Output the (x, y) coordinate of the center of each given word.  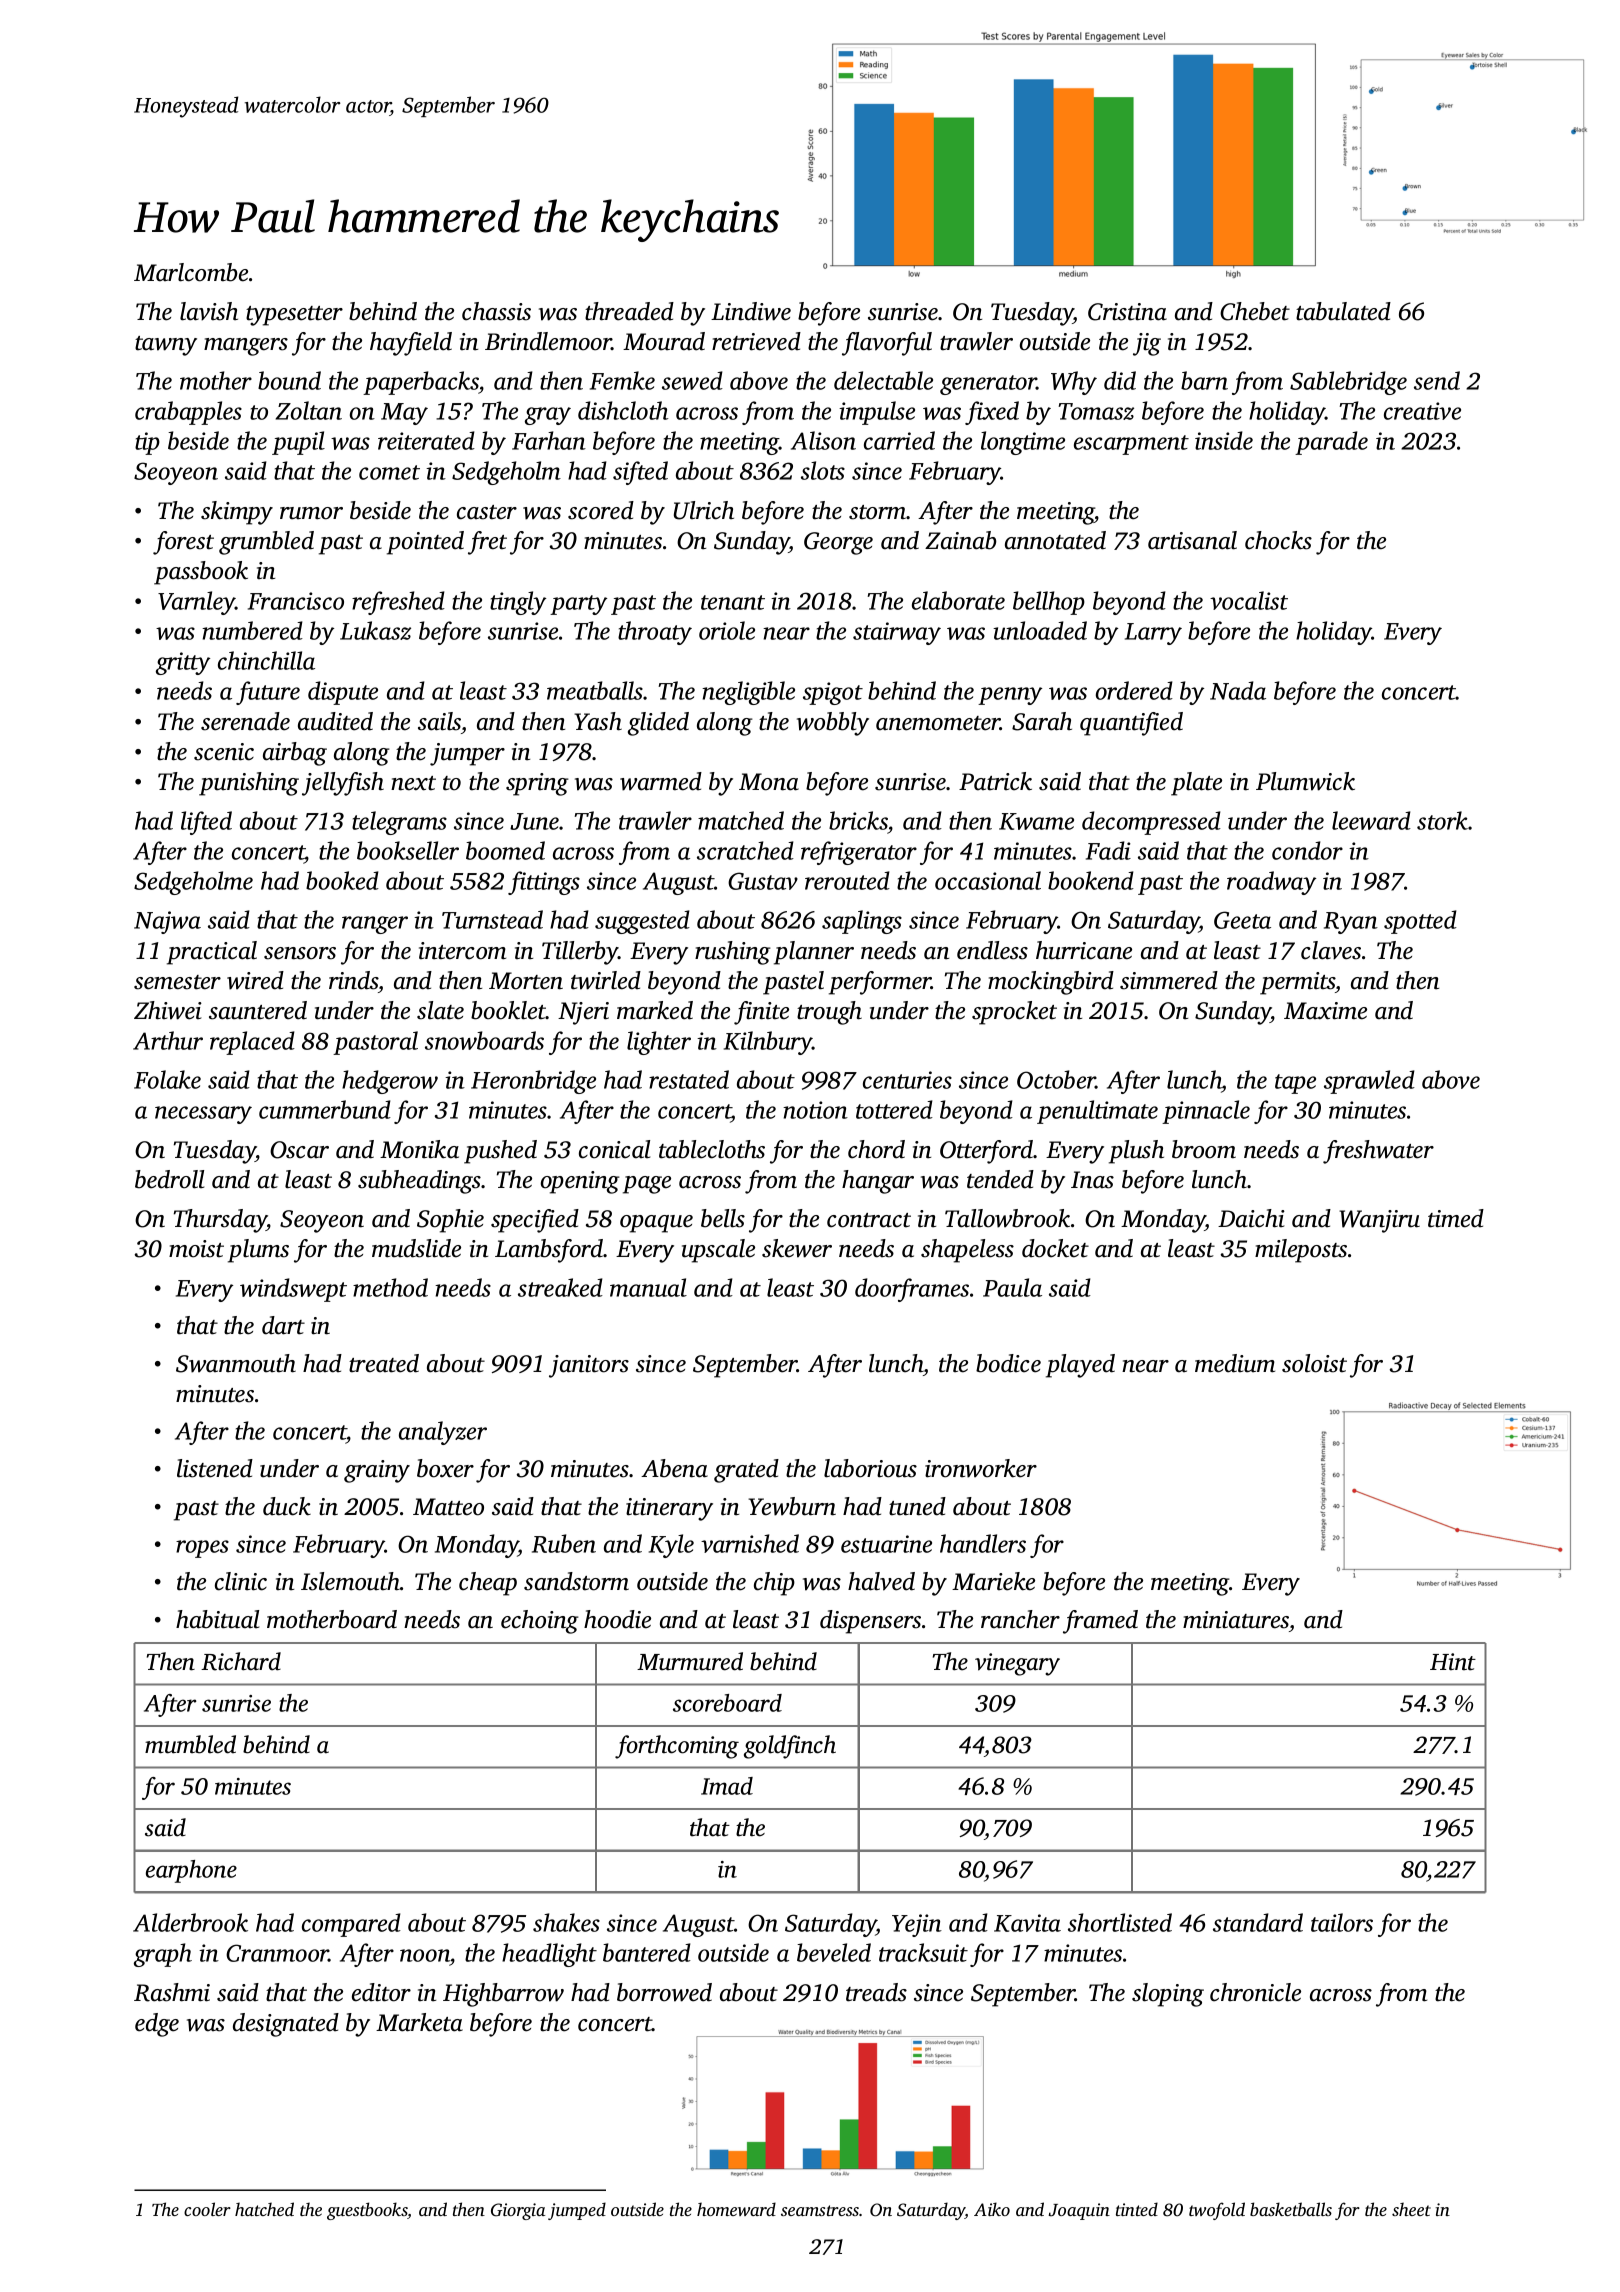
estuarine (886, 1544)
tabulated (1343, 311)
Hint (1453, 1662)
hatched (264, 2209)
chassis (496, 311)
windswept (293, 1290)
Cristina (1127, 312)
